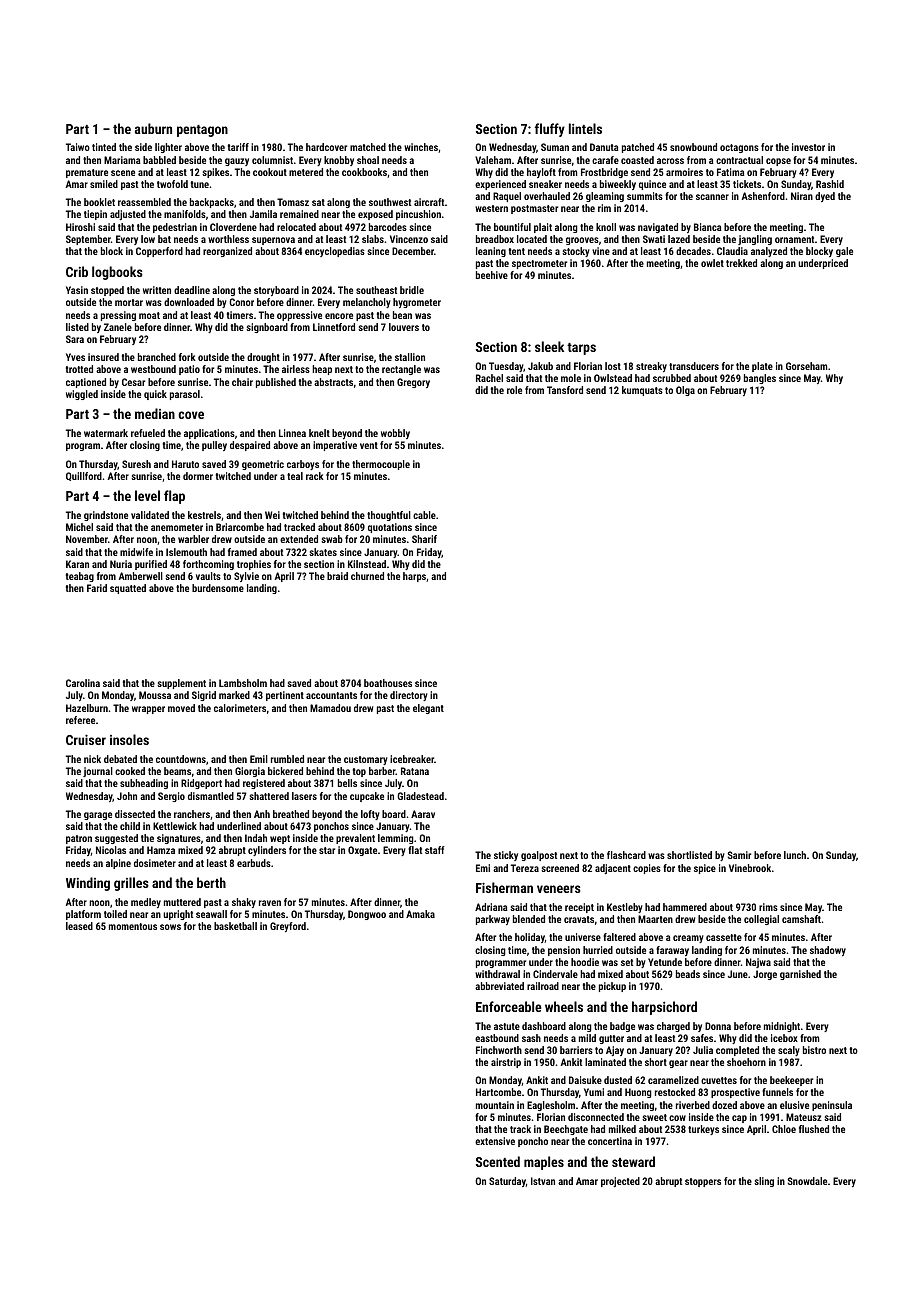  What do you see at coordinates (133, 926) in the screenshot?
I see `momentous` at bounding box center [133, 926].
